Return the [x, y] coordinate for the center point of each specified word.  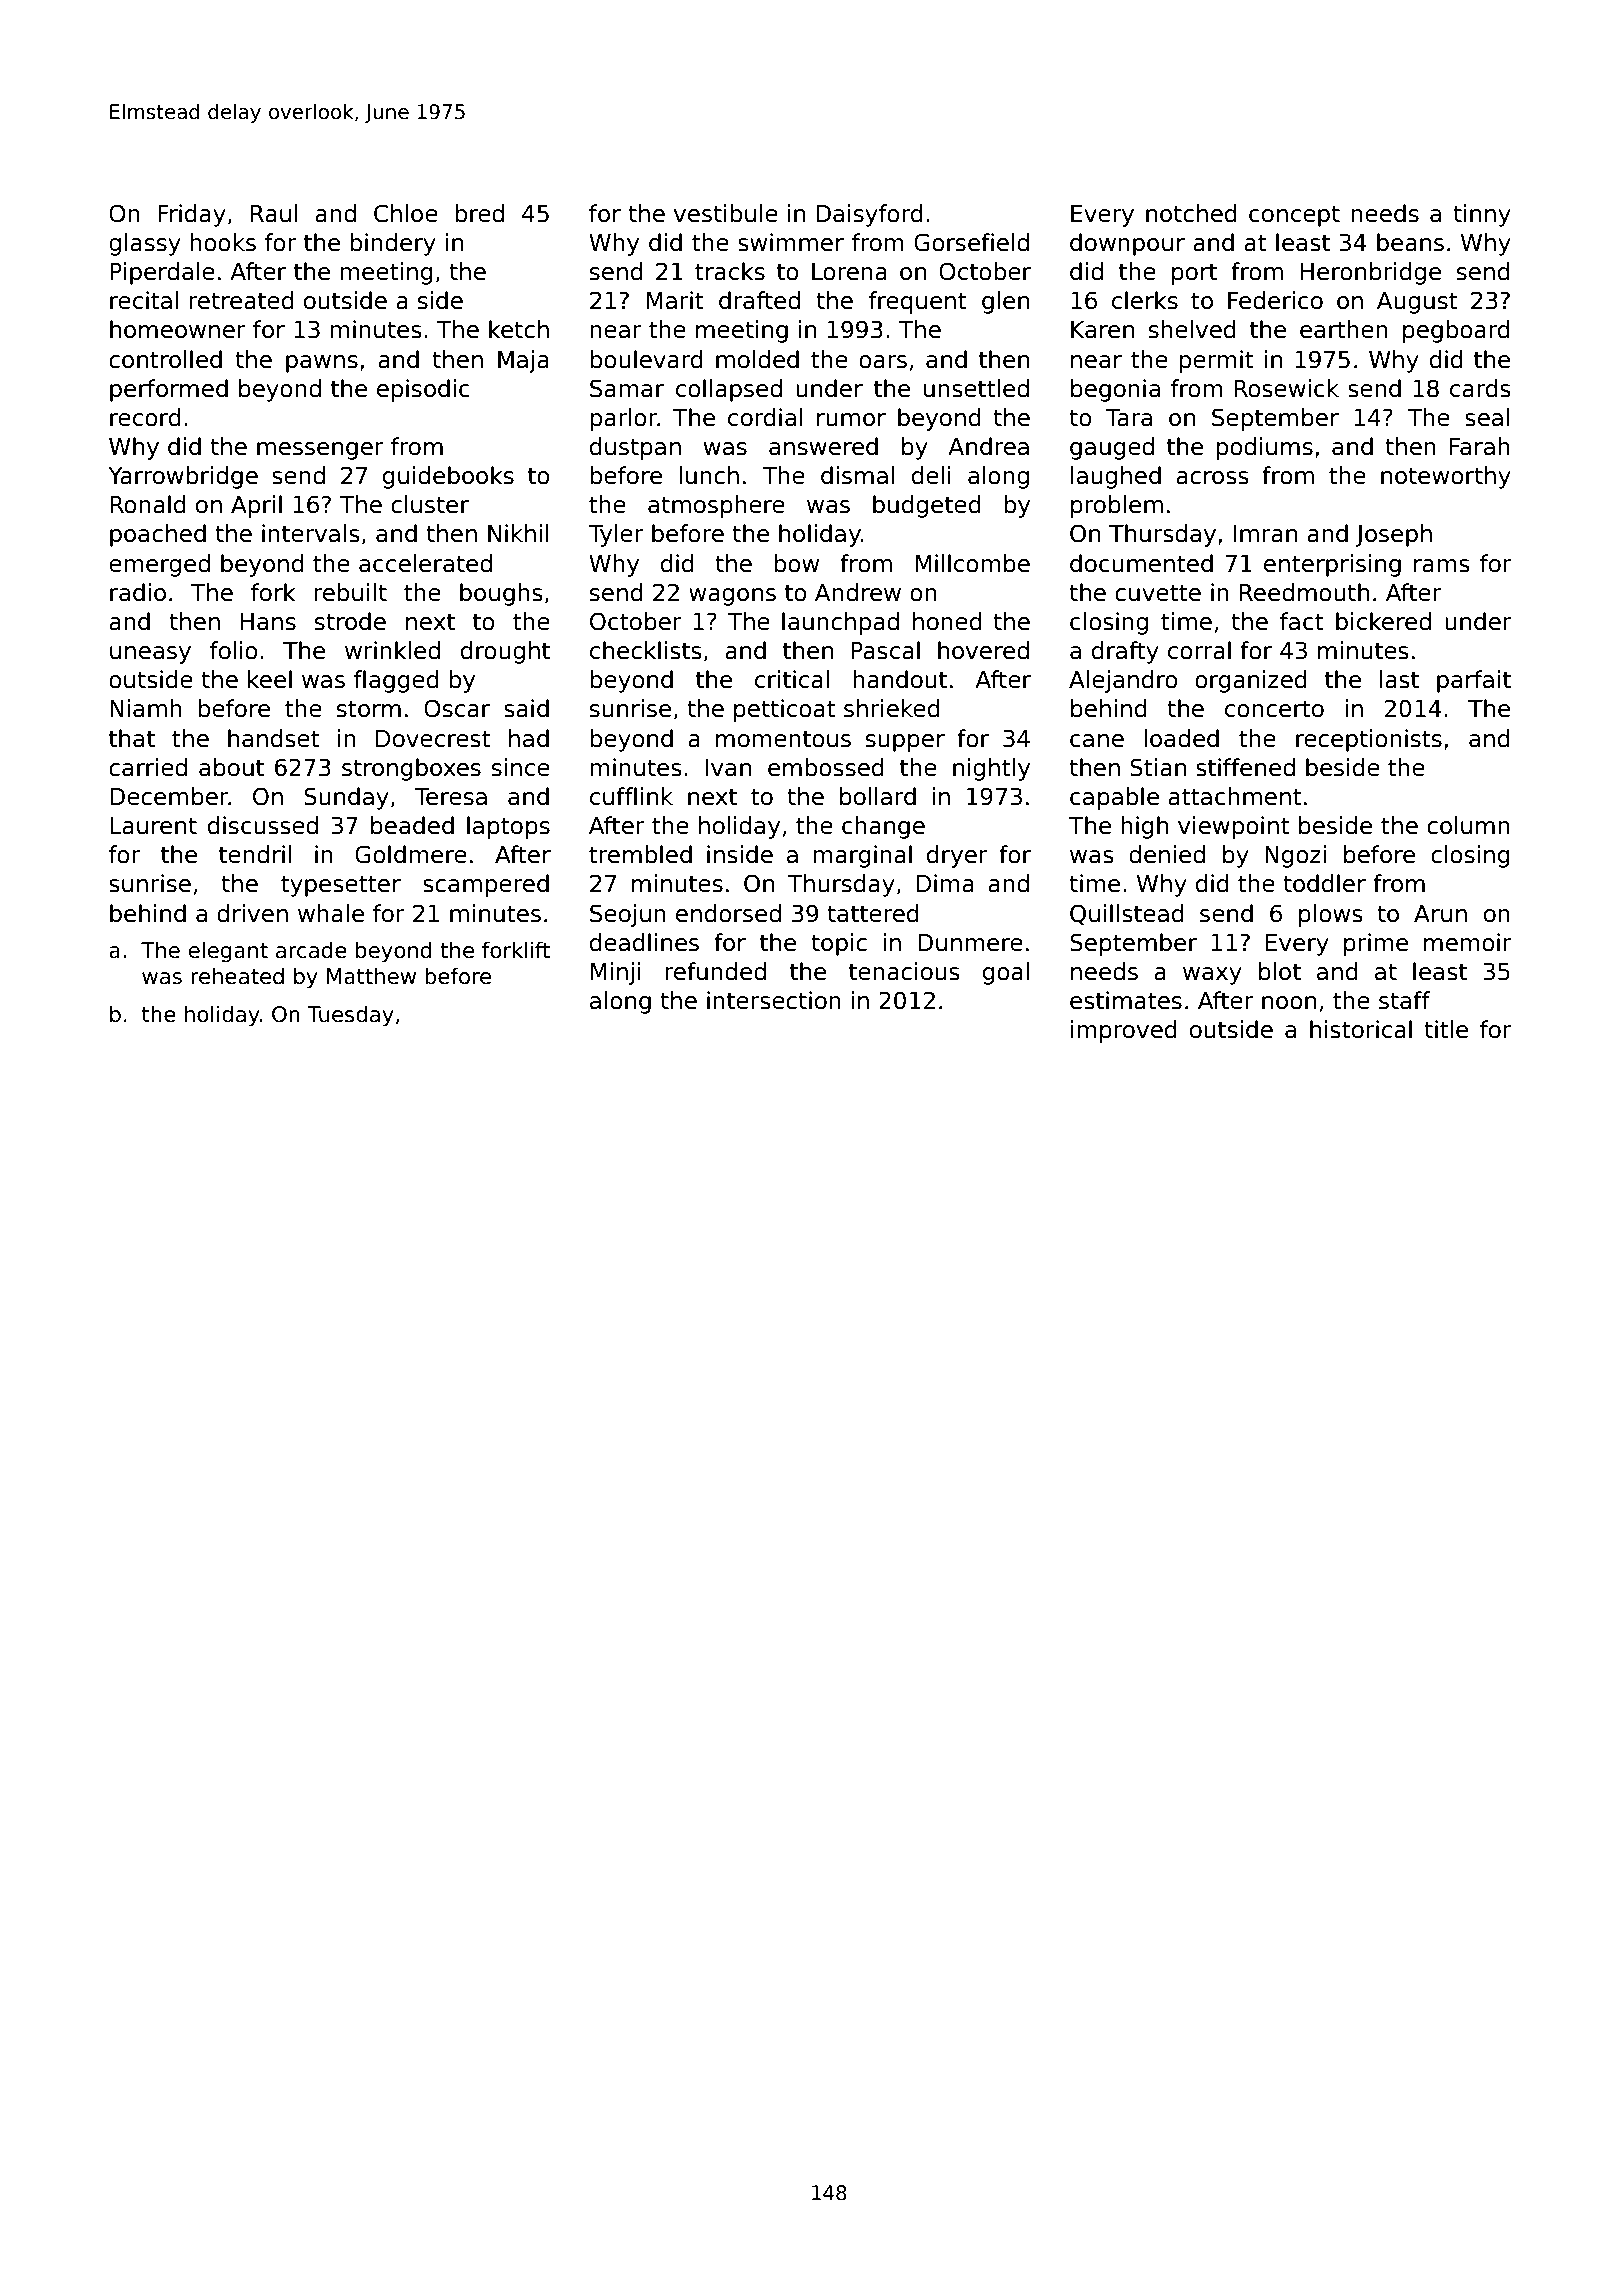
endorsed [728, 913]
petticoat [785, 710]
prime [1376, 944]
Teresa [451, 797]
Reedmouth [1304, 592]
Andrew [858, 592]
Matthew [371, 976]
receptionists [1369, 740]
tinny [1482, 215]
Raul [274, 213]
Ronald [148, 504]
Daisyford [869, 215]
